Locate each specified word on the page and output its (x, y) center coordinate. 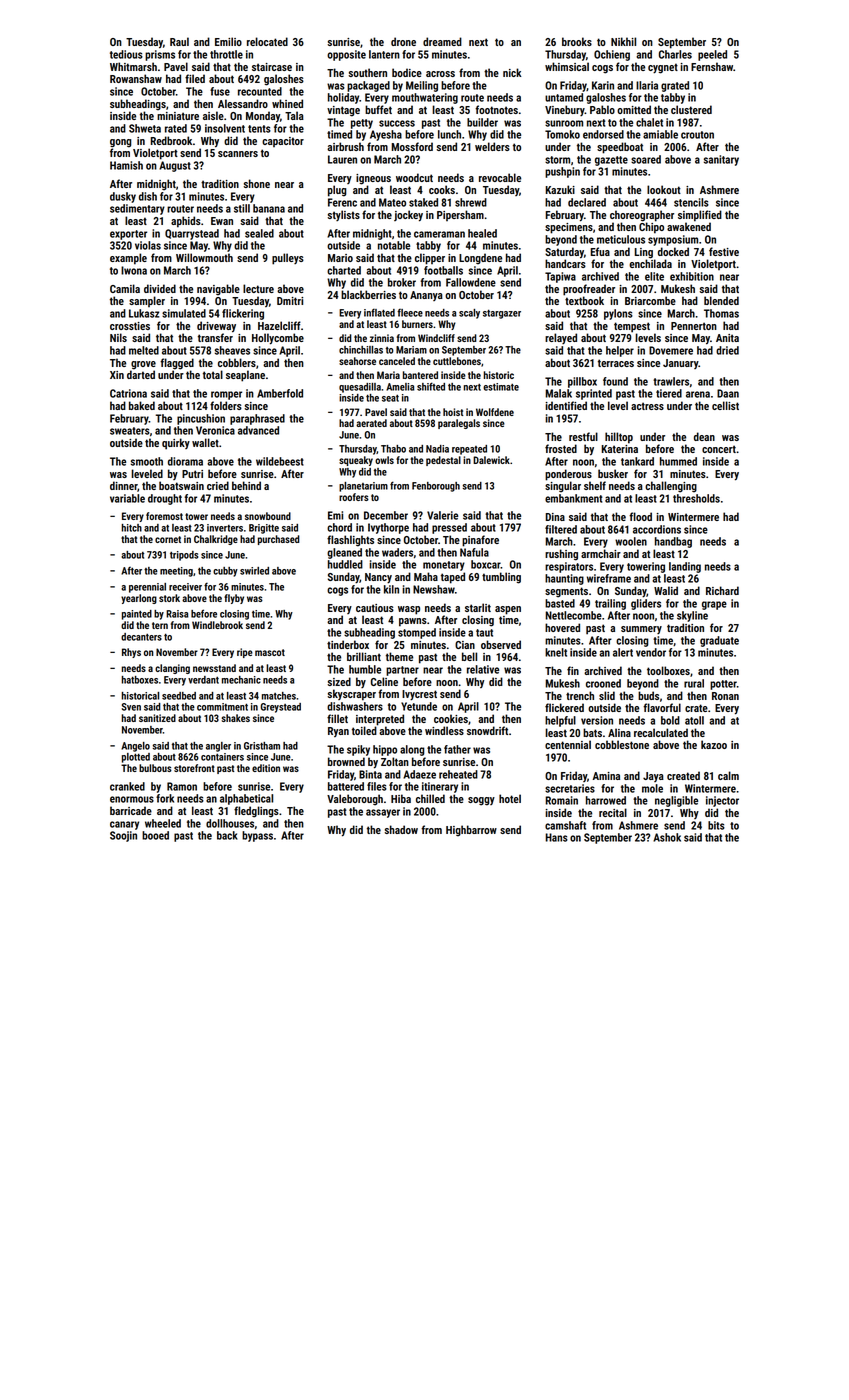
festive (724, 251)
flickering (243, 314)
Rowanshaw (136, 78)
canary (124, 825)
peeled (712, 55)
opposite (346, 55)
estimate (501, 387)
